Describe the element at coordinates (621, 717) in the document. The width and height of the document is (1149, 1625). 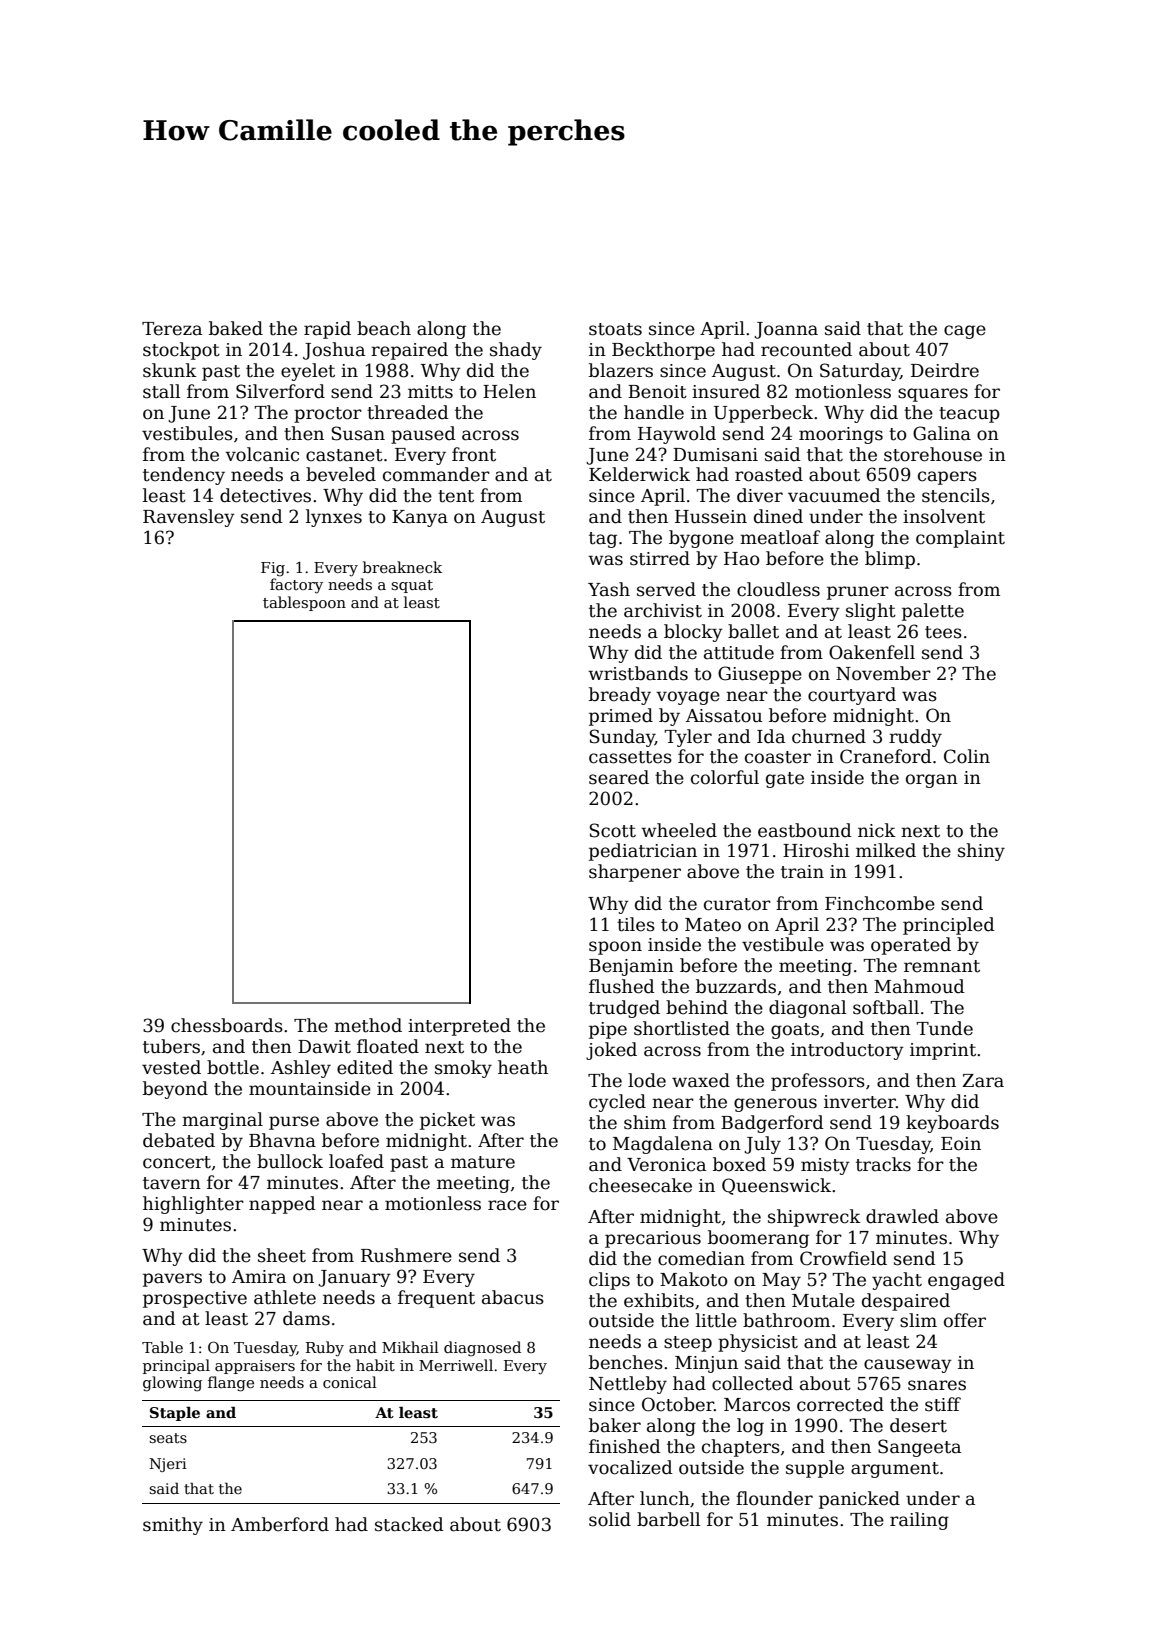
I see `primed` at that location.
